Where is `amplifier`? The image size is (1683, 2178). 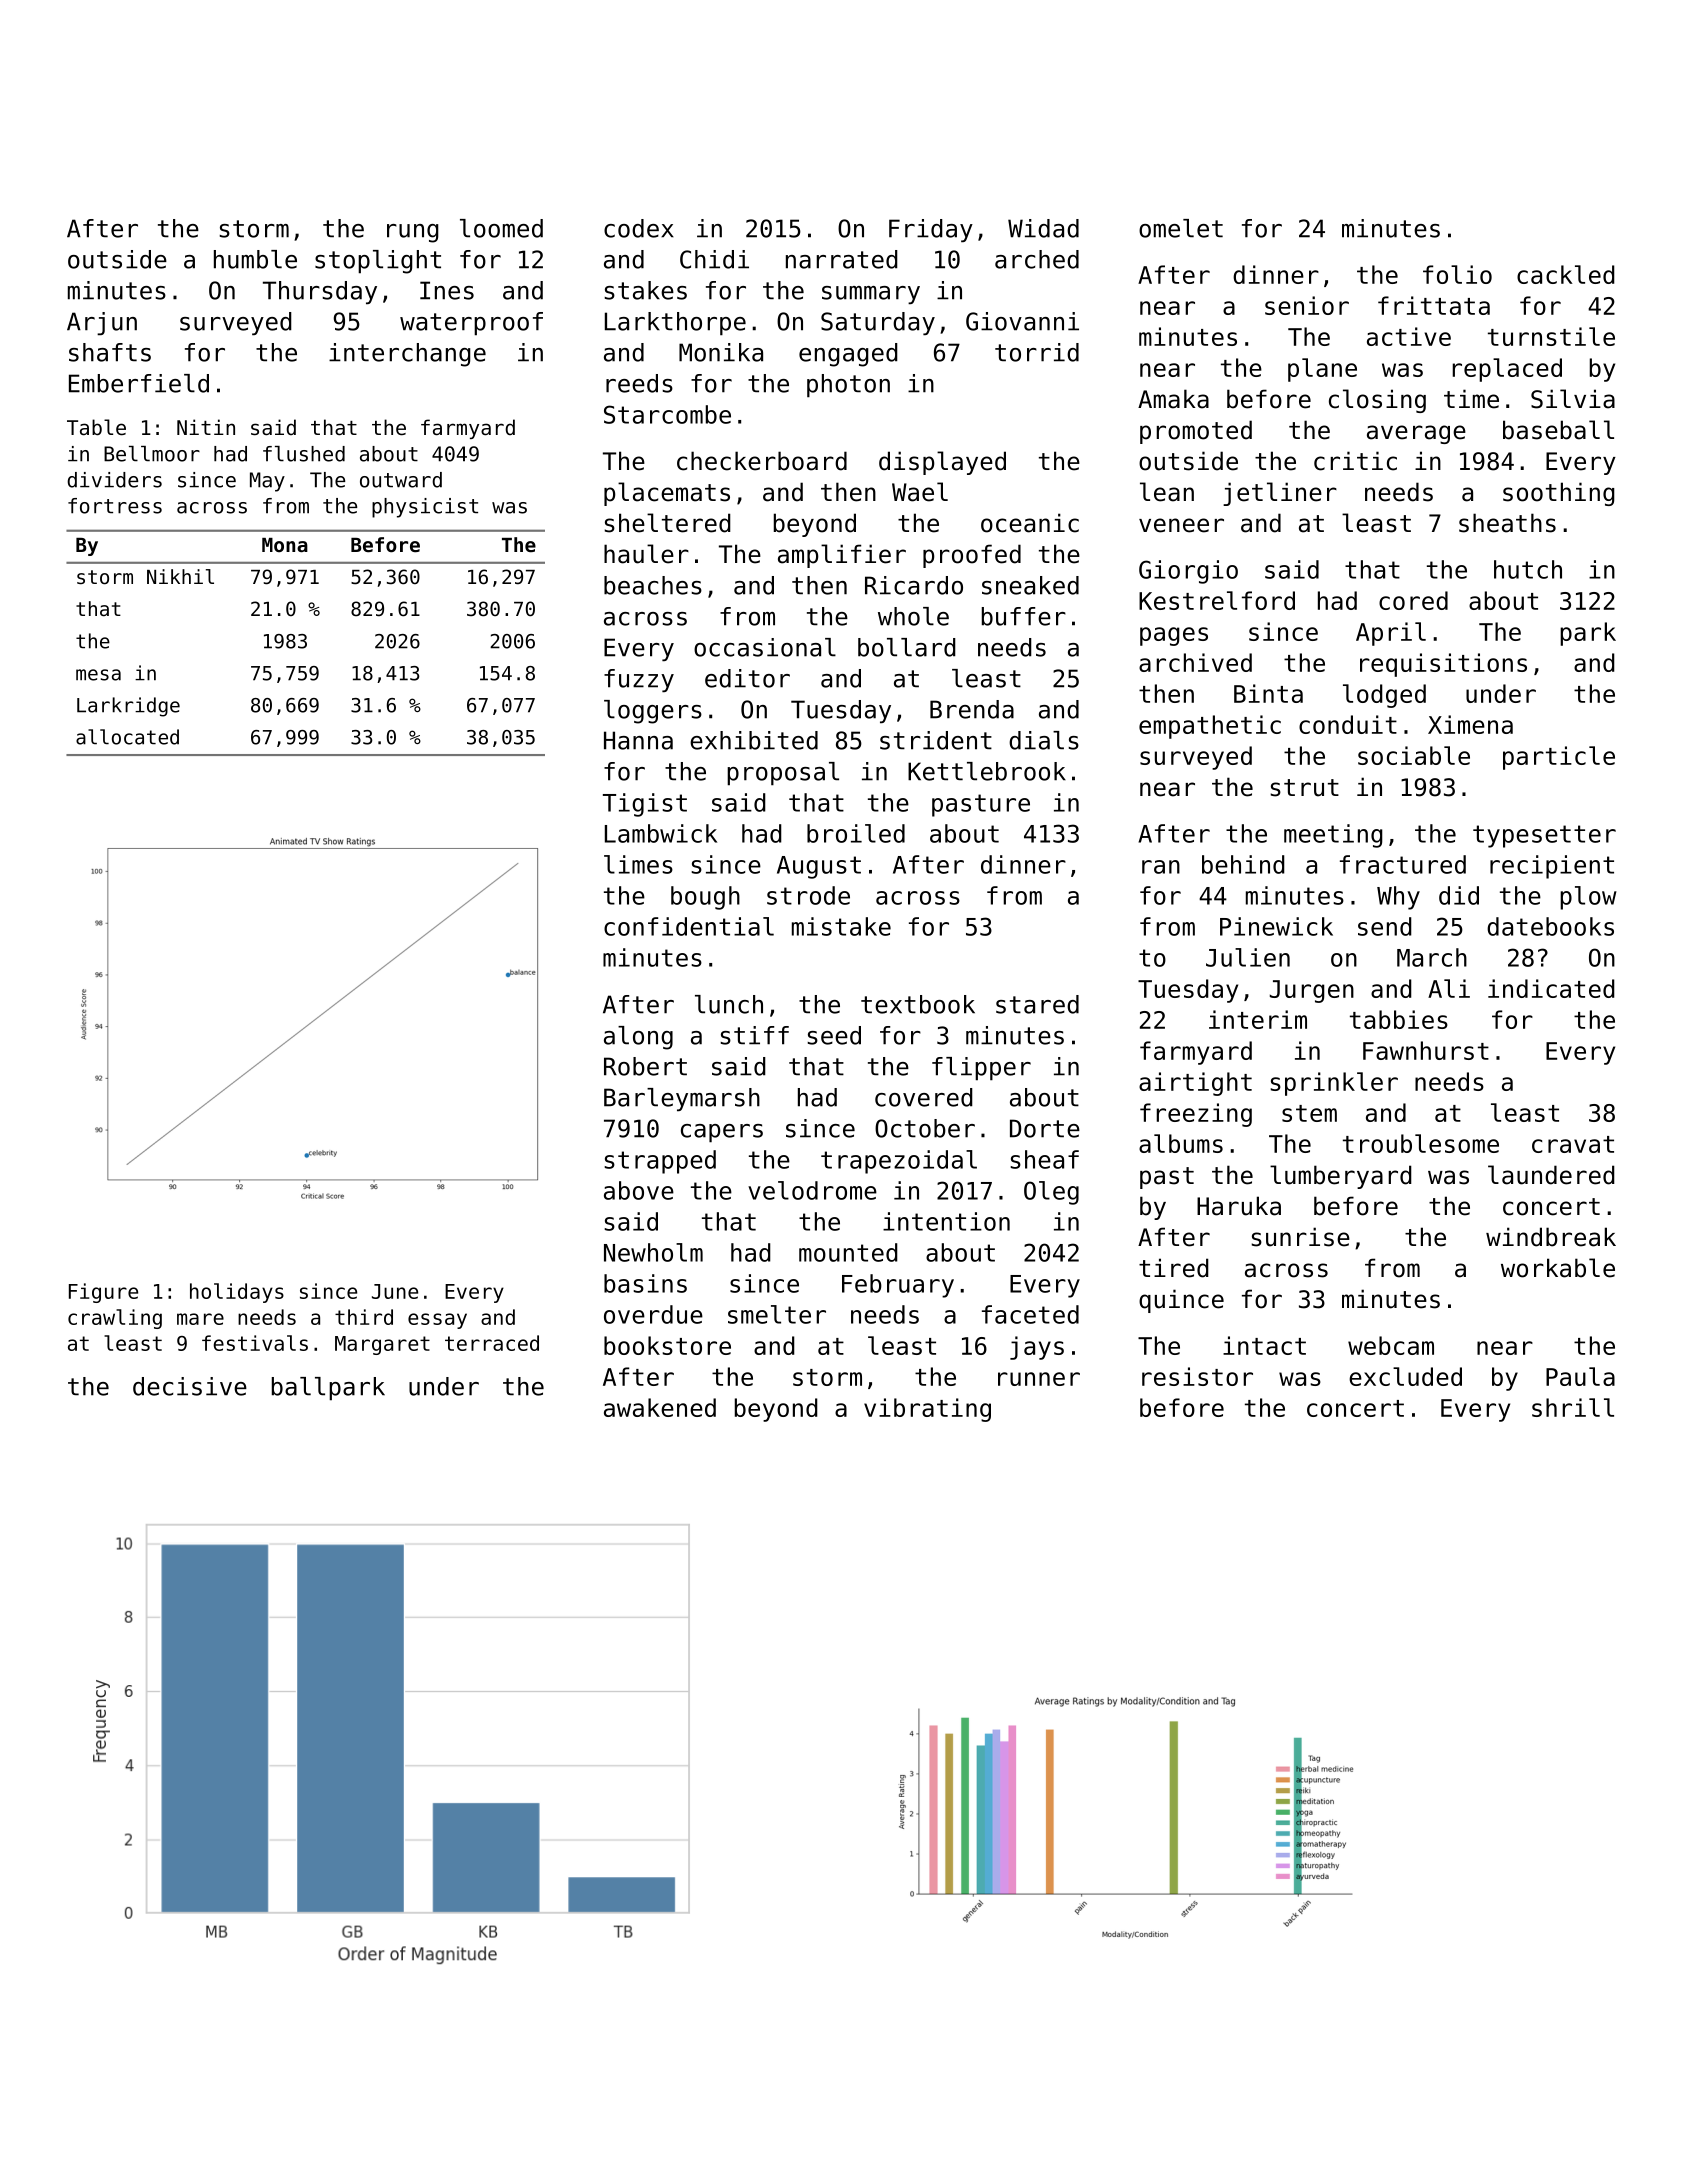 amplifier is located at coordinates (842, 556).
